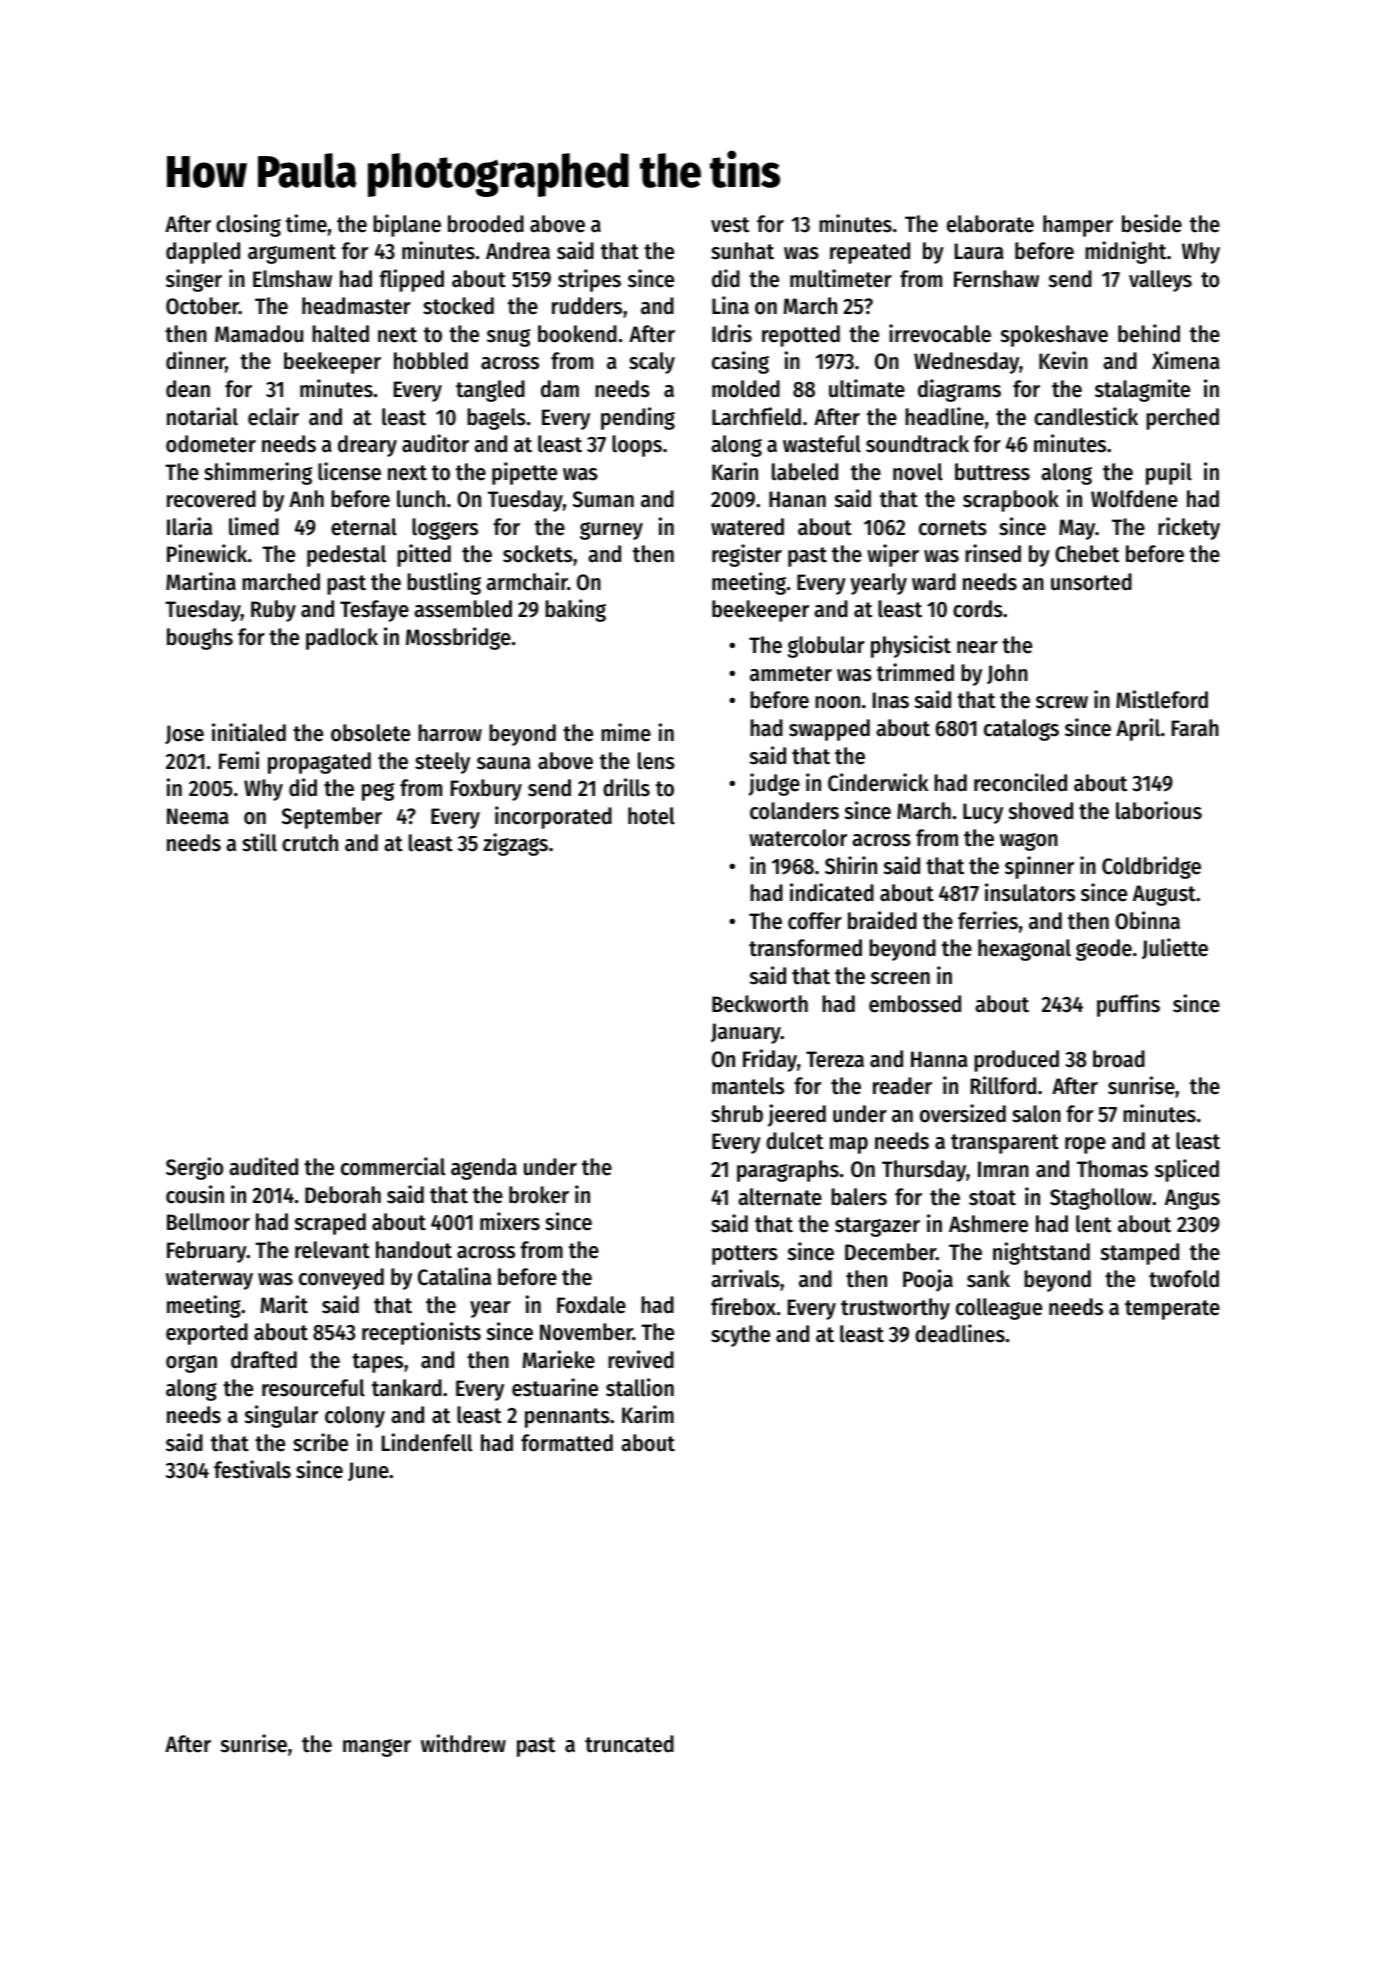  Describe the element at coordinates (629, 1744) in the screenshot. I see `truncated` at that location.
